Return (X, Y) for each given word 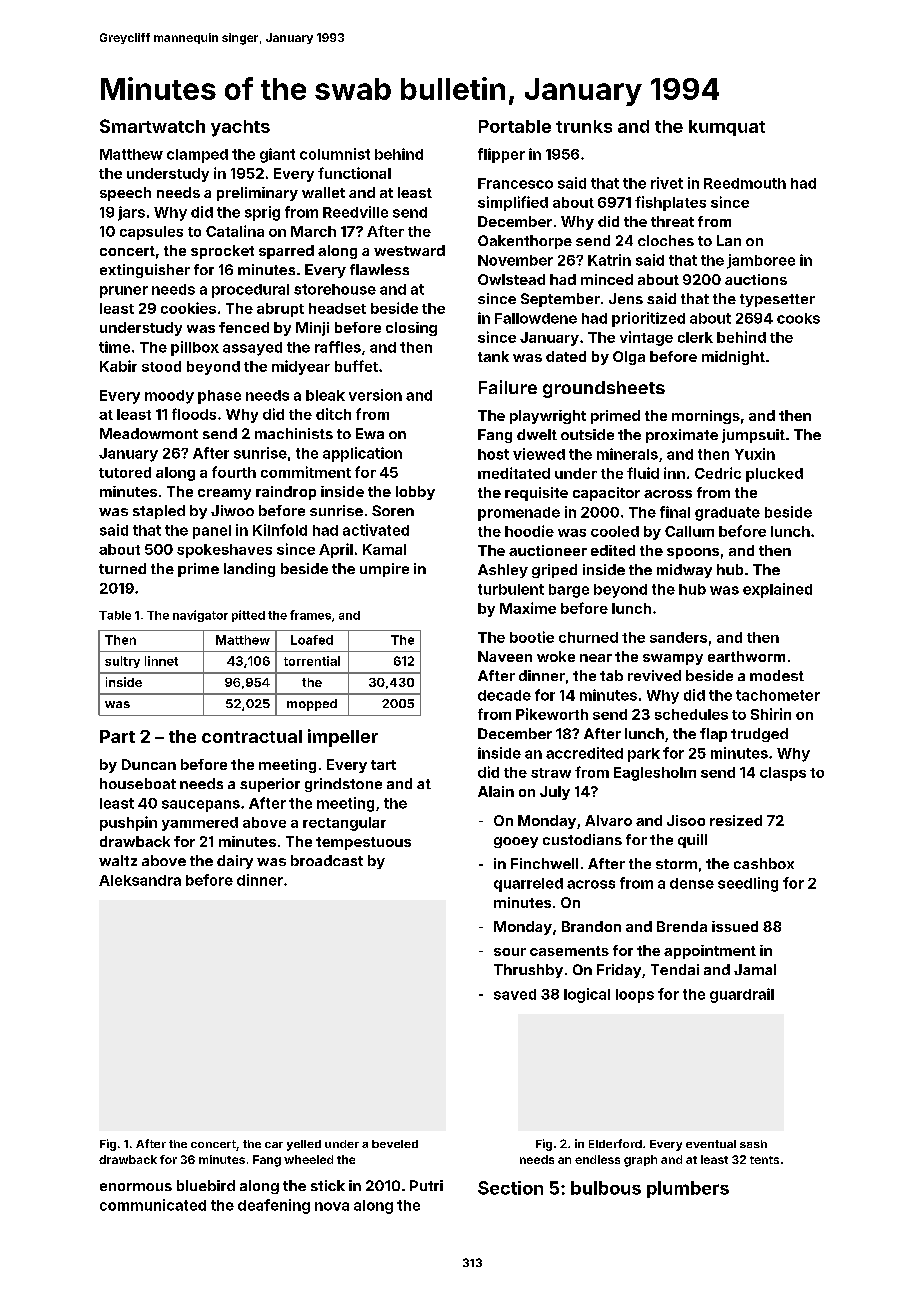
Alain (496, 791)
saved (515, 994)
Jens (626, 298)
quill (692, 841)
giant (277, 155)
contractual (252, 736)
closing (411, 329)
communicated (153, 1205)
